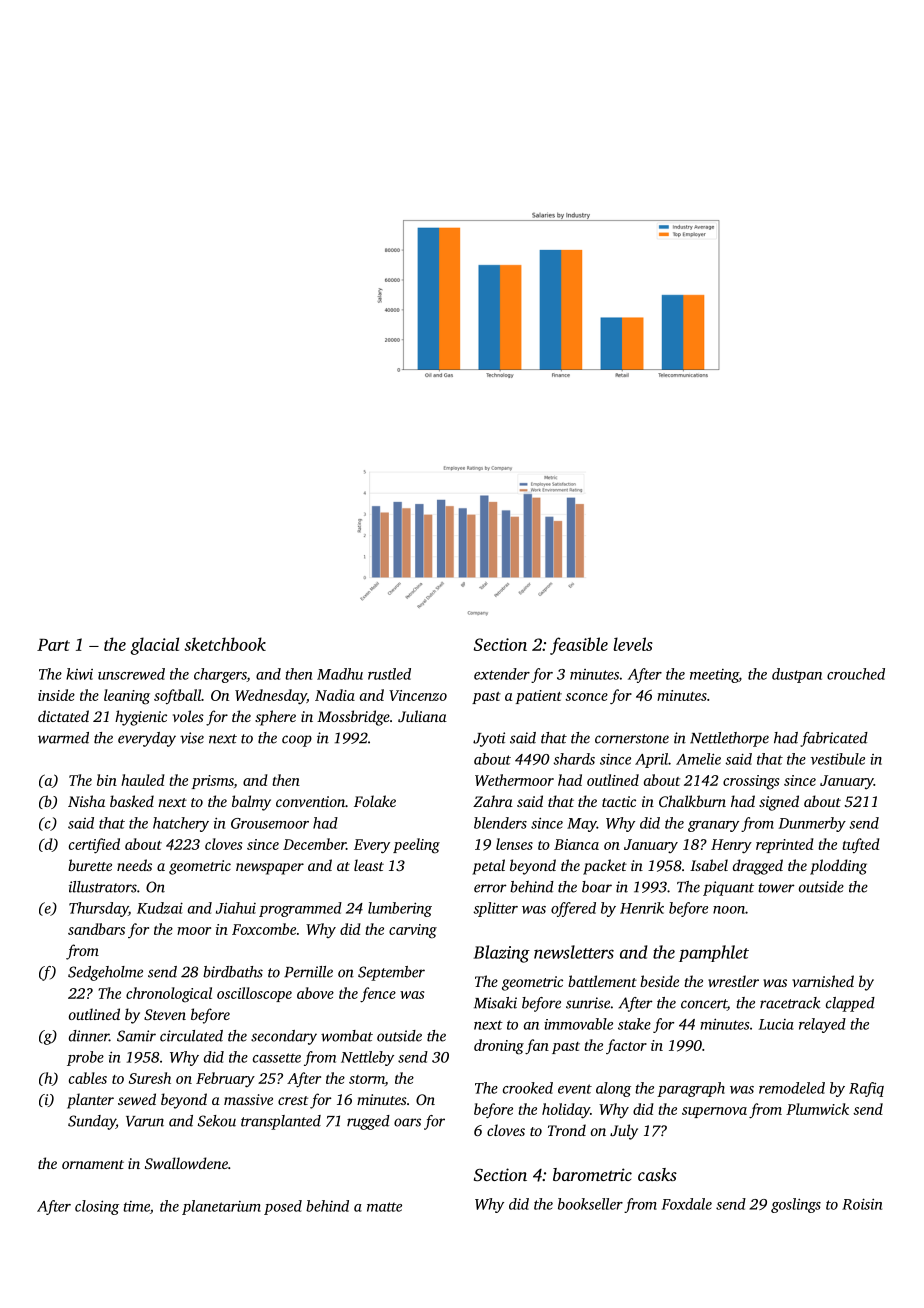 The width and height of the screenshot is (924, 1308). Describe the element at coordinates (103, 887) in the screenshot. I see `illustrators` at that location.
